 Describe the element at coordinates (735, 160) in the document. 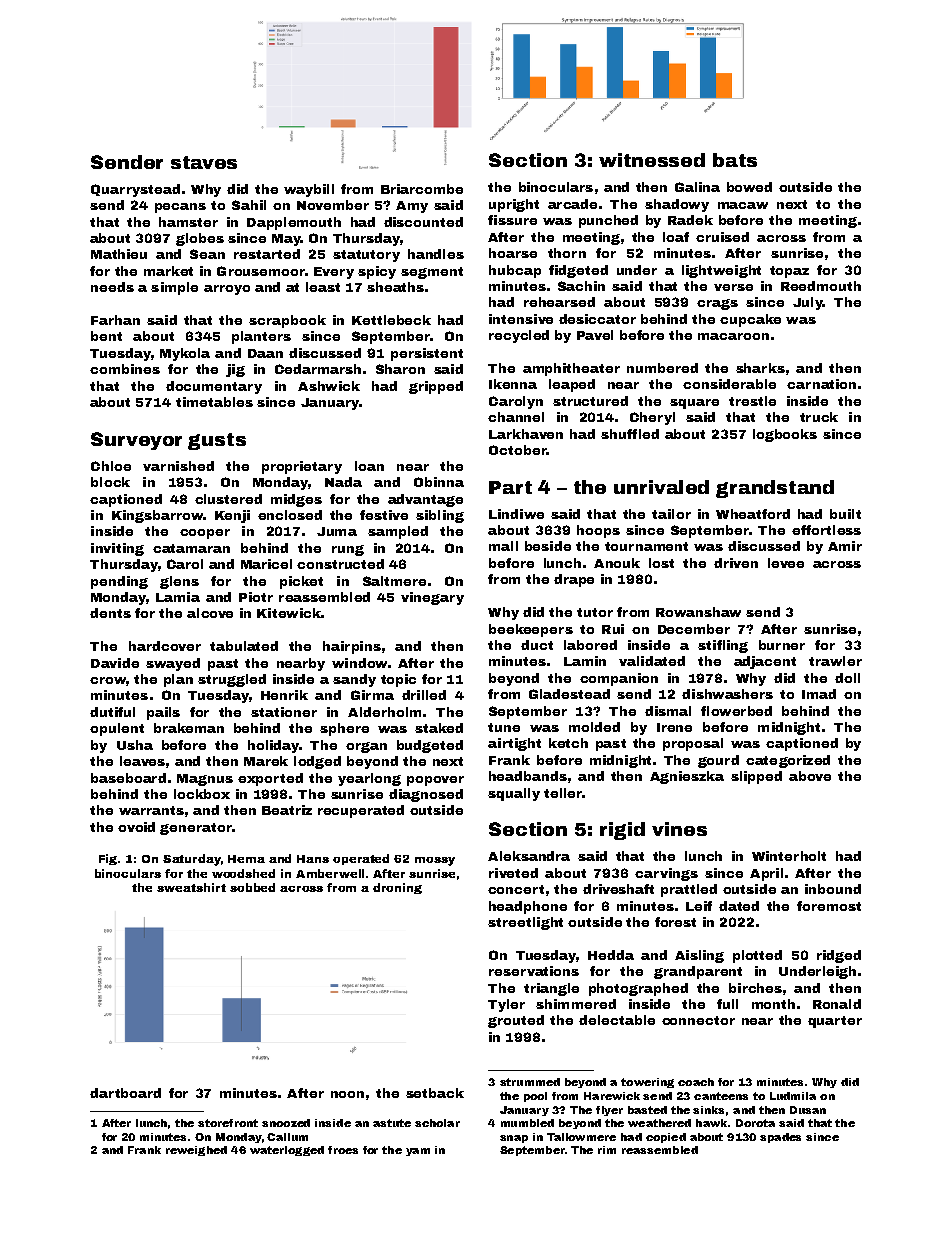

I see `bats` at that location.
